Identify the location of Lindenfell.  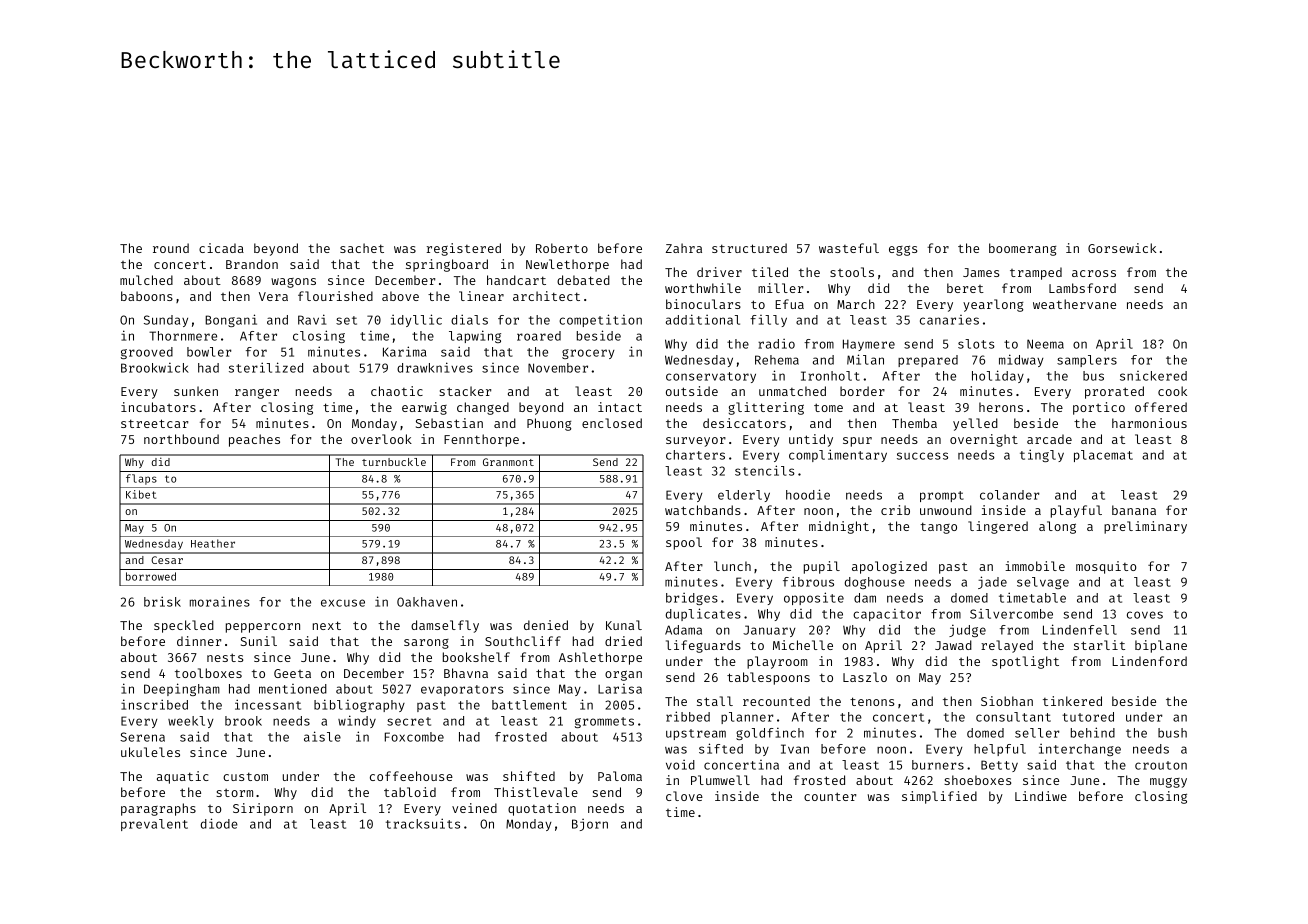
(1080, 629).
